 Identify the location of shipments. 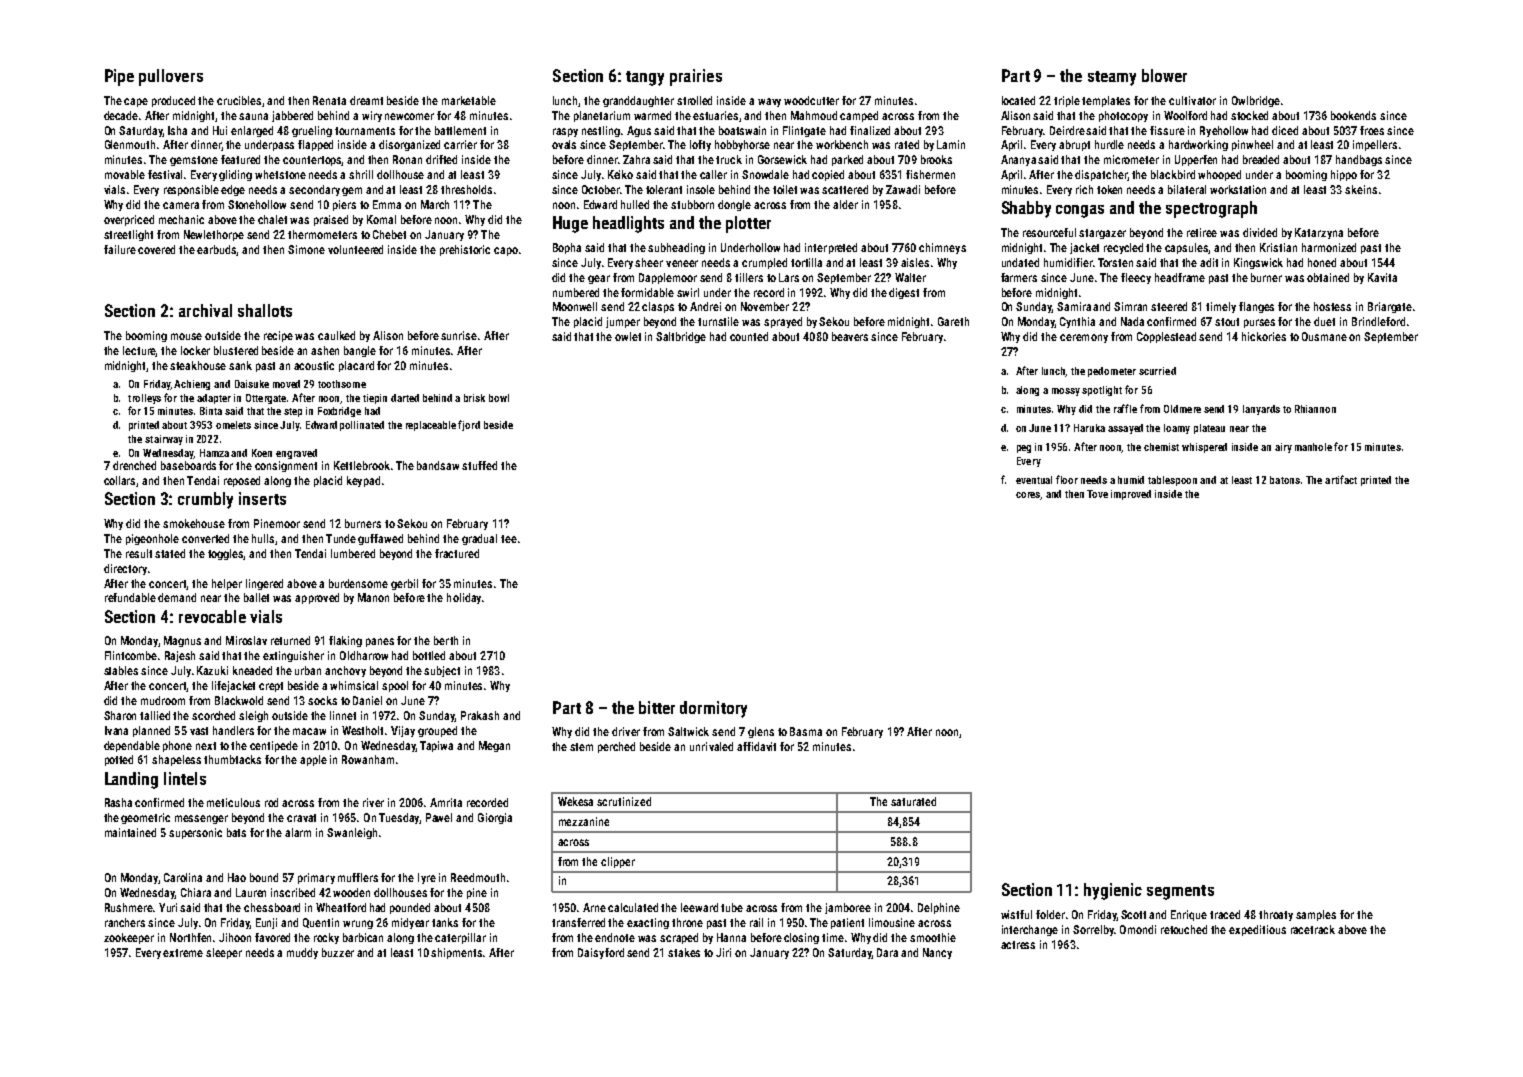
(456, 953).
